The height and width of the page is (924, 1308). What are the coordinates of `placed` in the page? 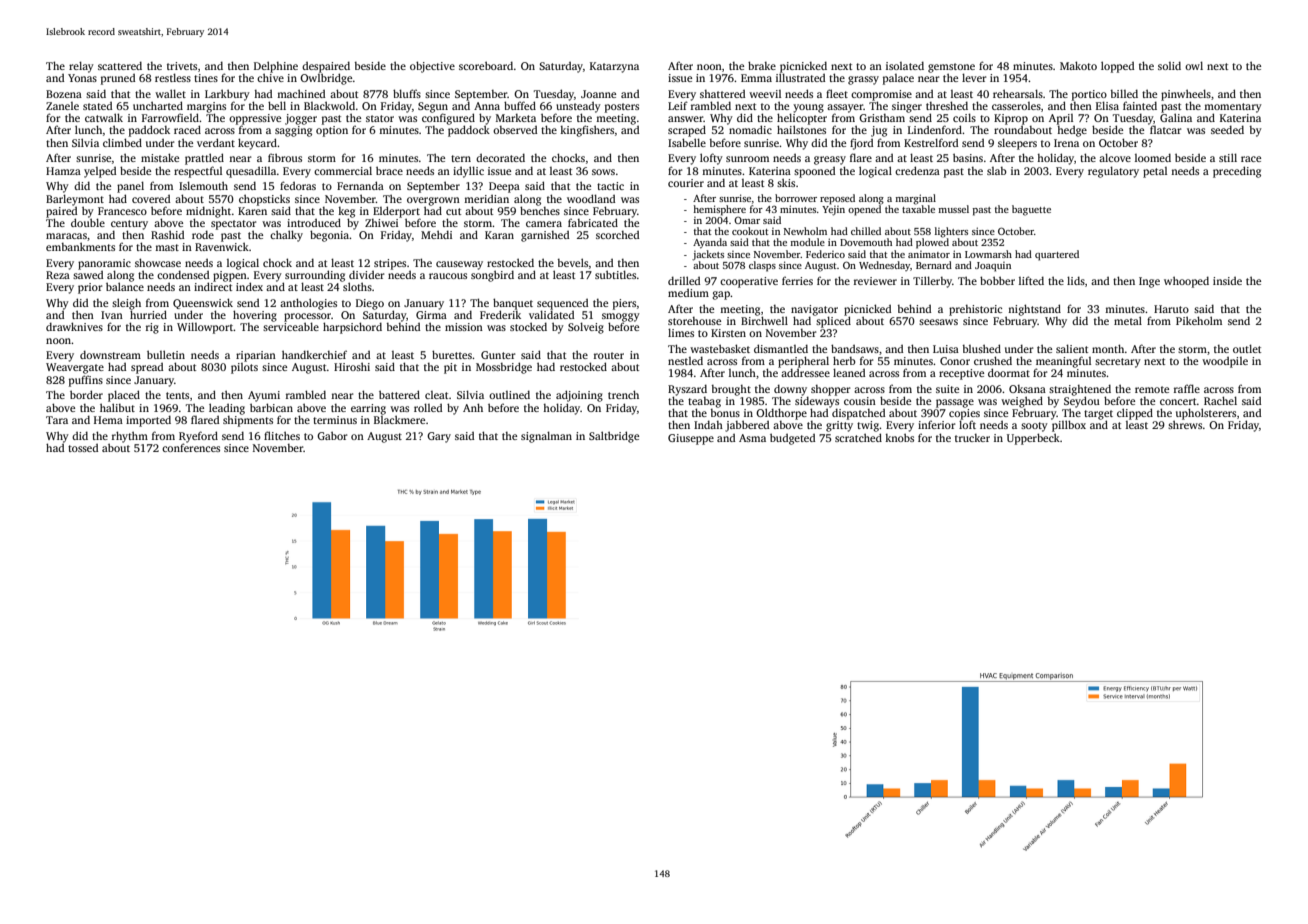 It's located at (124, 396).
